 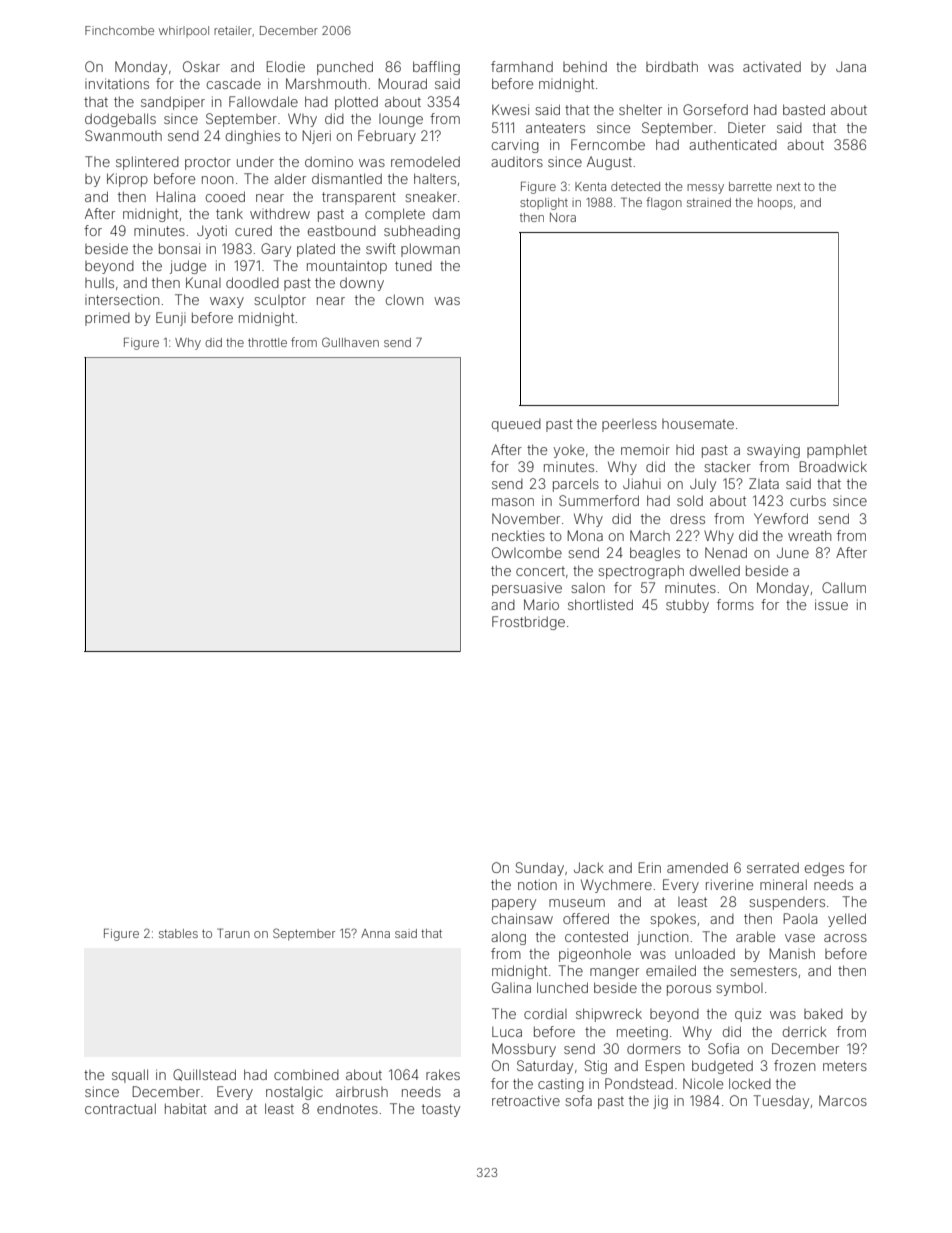 I want to click on clown, so click(x=404, y=299).
